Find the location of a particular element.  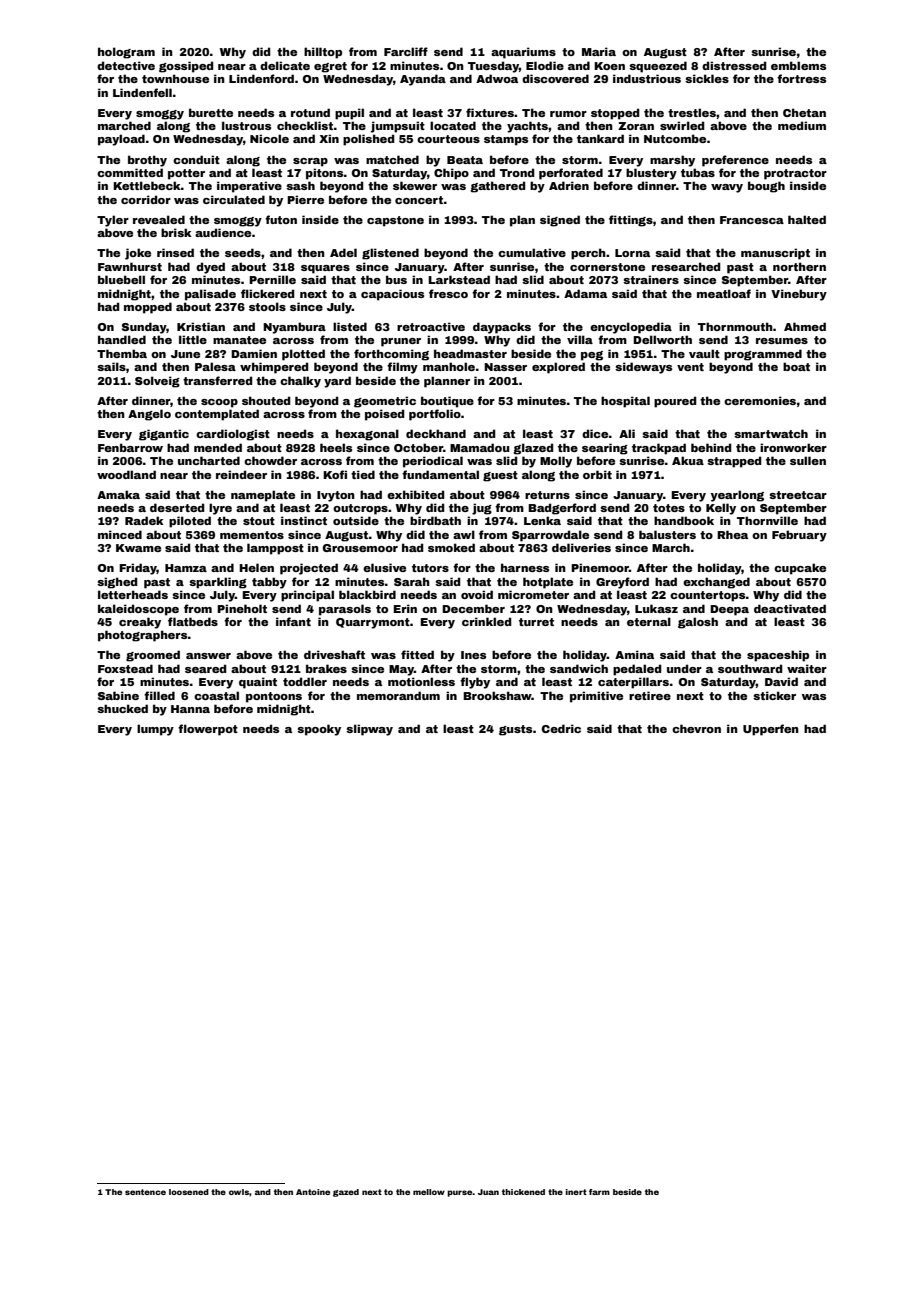

farm is located at coordinates (599, 1192).
